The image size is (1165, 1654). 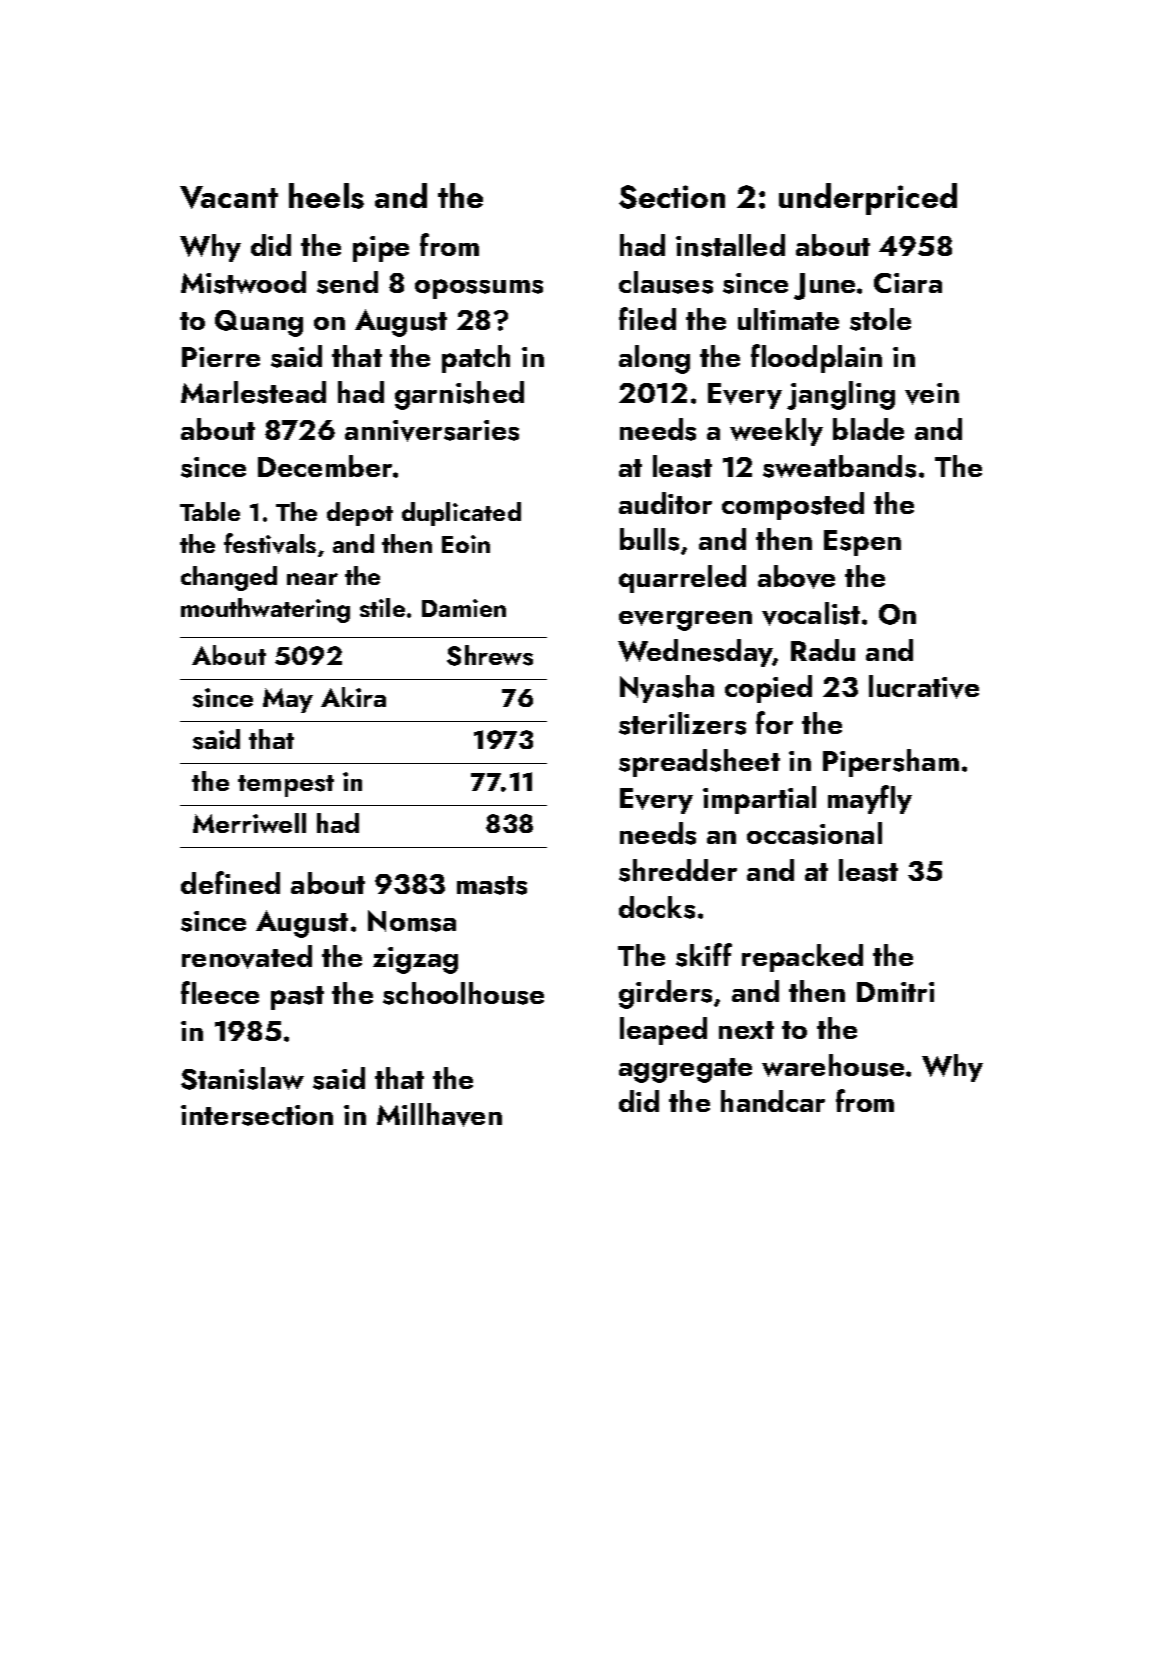 What do you see at coordinates (730, 245) in the image?
I see `installed` at bounding box center [730, 245].
